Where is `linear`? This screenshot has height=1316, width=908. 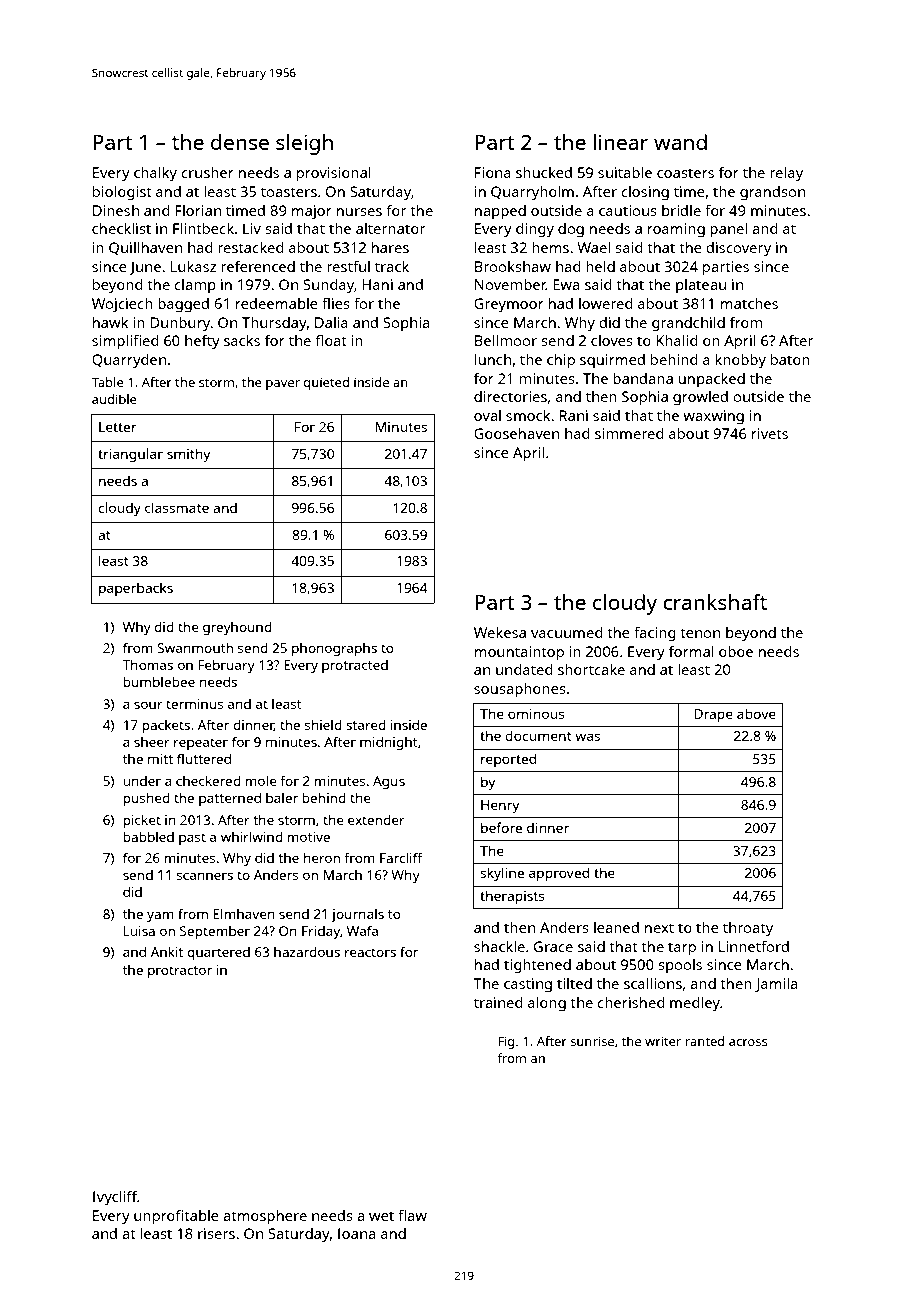 linear is located at coordinates (620, 142).
